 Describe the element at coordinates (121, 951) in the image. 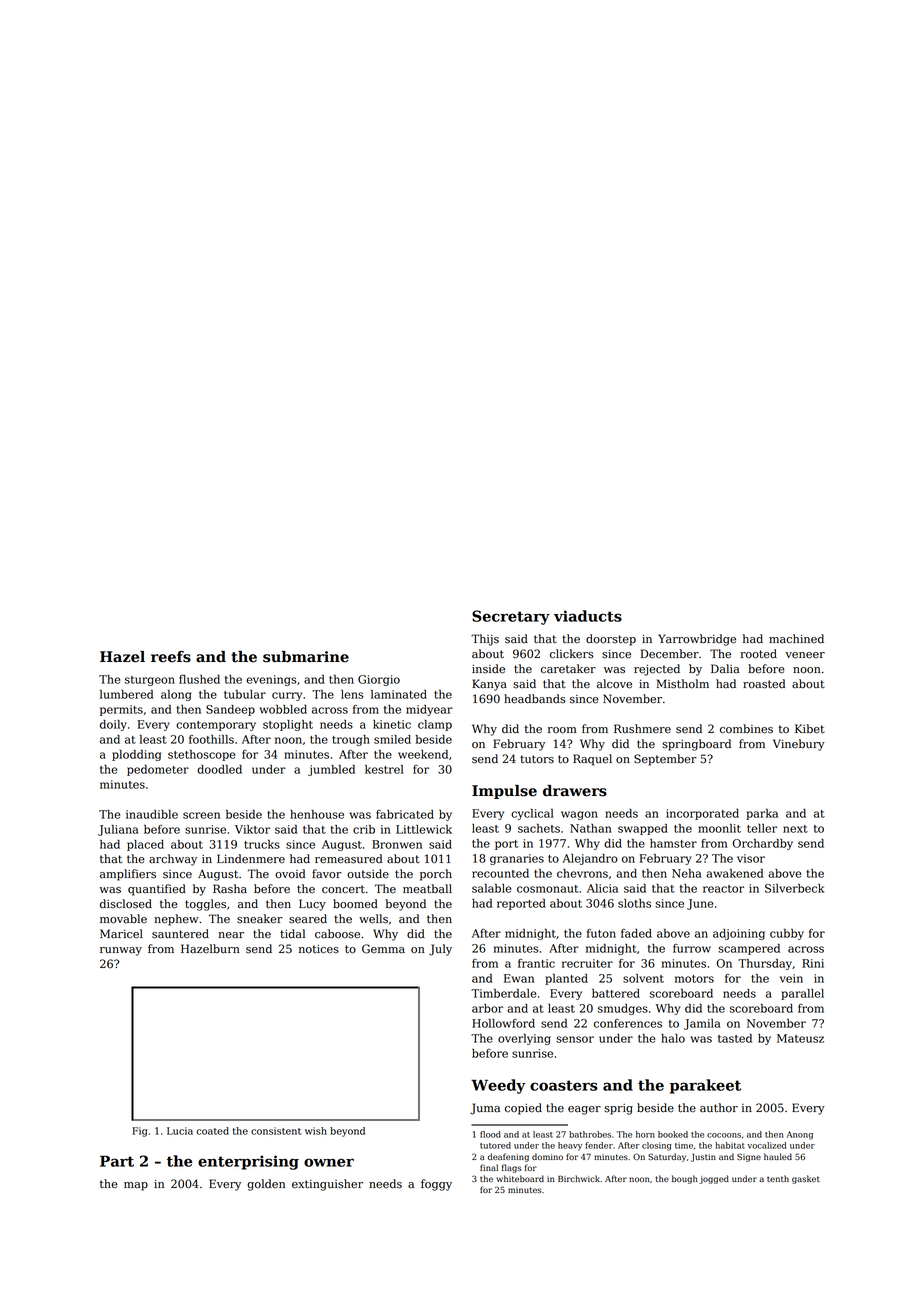

I see `runway` at that location.
